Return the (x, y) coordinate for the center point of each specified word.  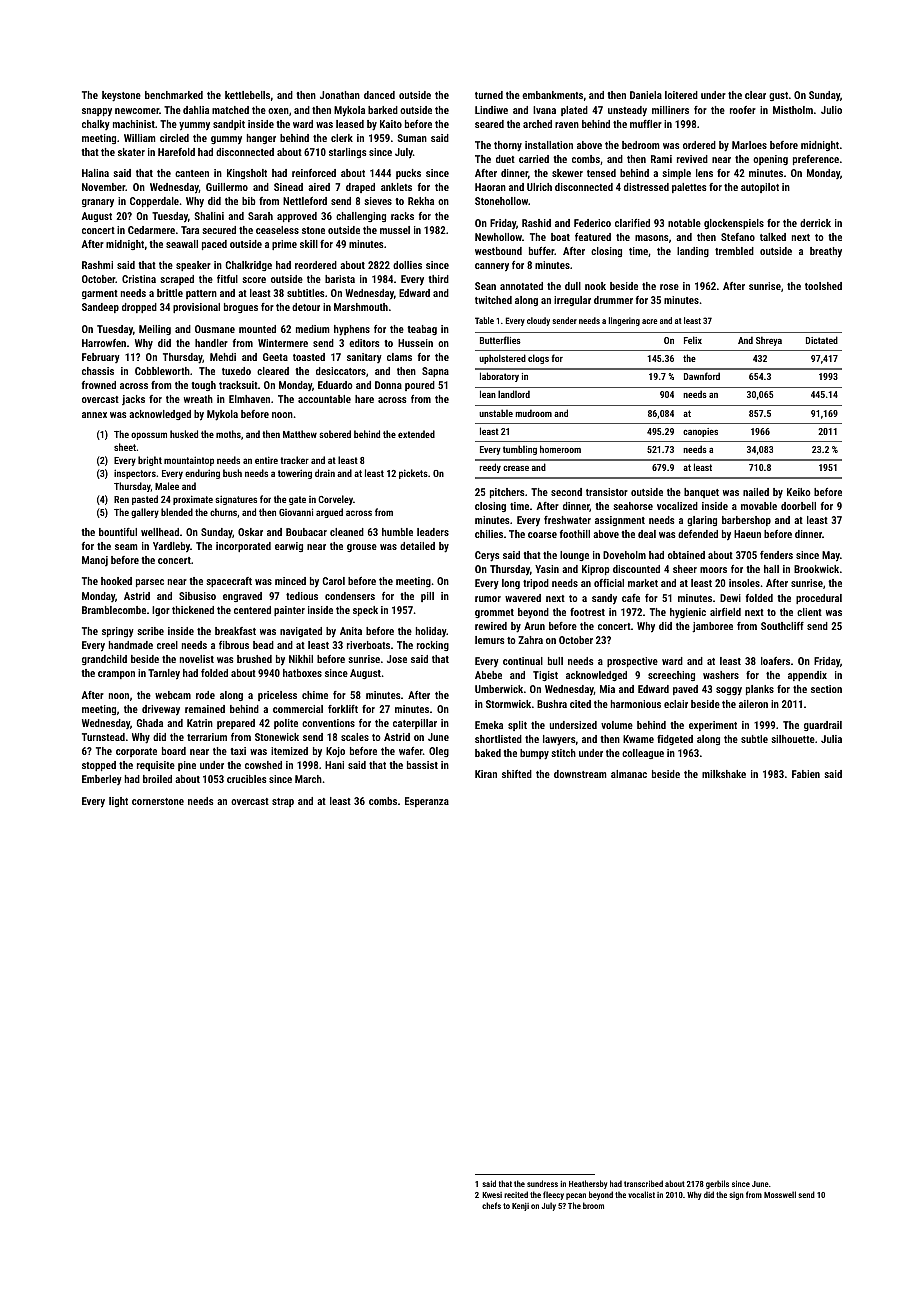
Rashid (536, 223)
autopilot (760, 188)
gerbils (717, 1184)
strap (283, 802)
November (104, 187)
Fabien (806, 774)
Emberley (102, 780)
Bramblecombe (114, 610)
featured (593, 237)
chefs (491, 1205)
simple (676, 174)
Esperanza (427, 802)
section (826, 689)
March (308, 779)
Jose (397, 659)
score (254, 280)
